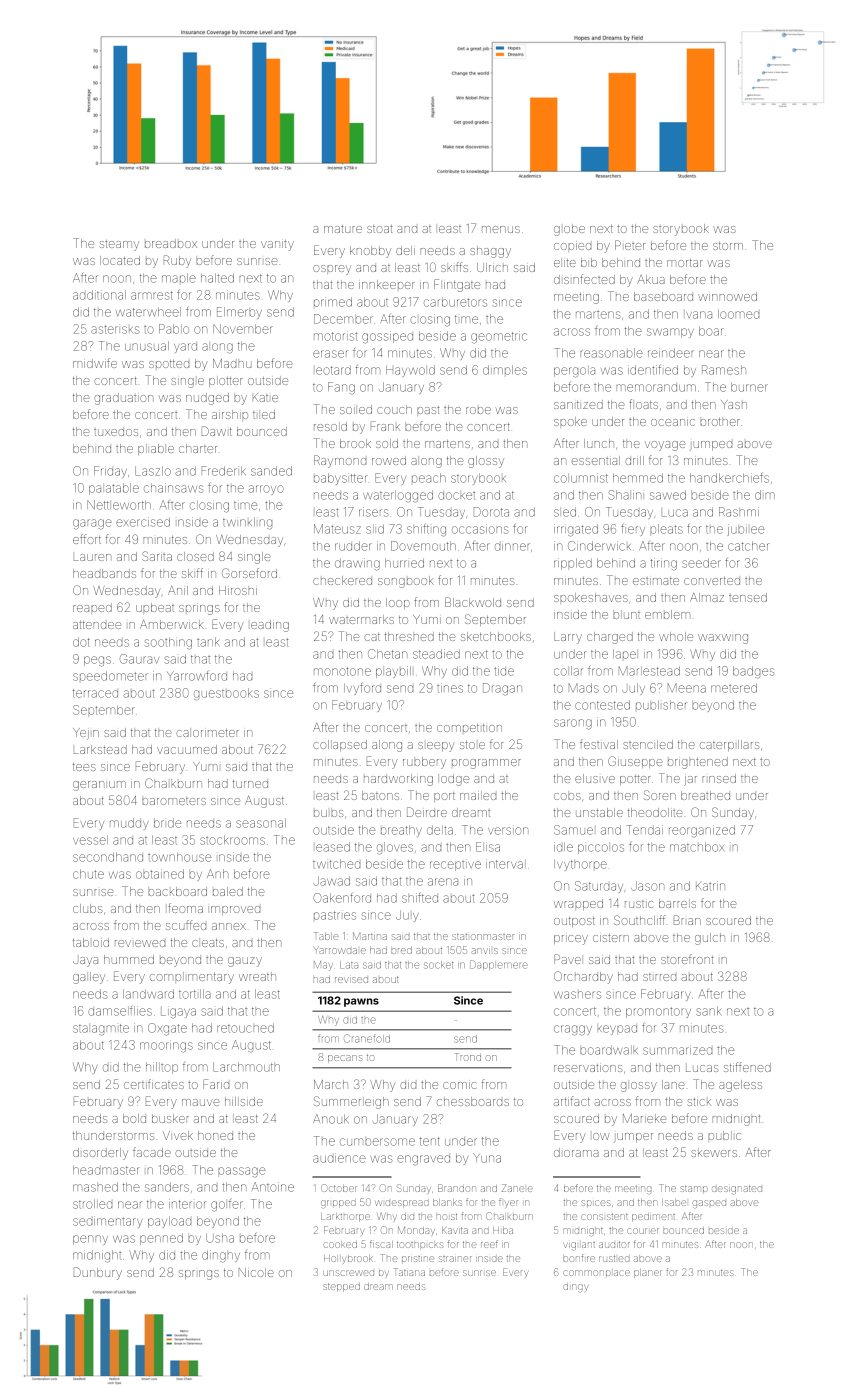  Describe the element at coordinates (328, 813) in the screenshot. I see `bulbs` at that location.
